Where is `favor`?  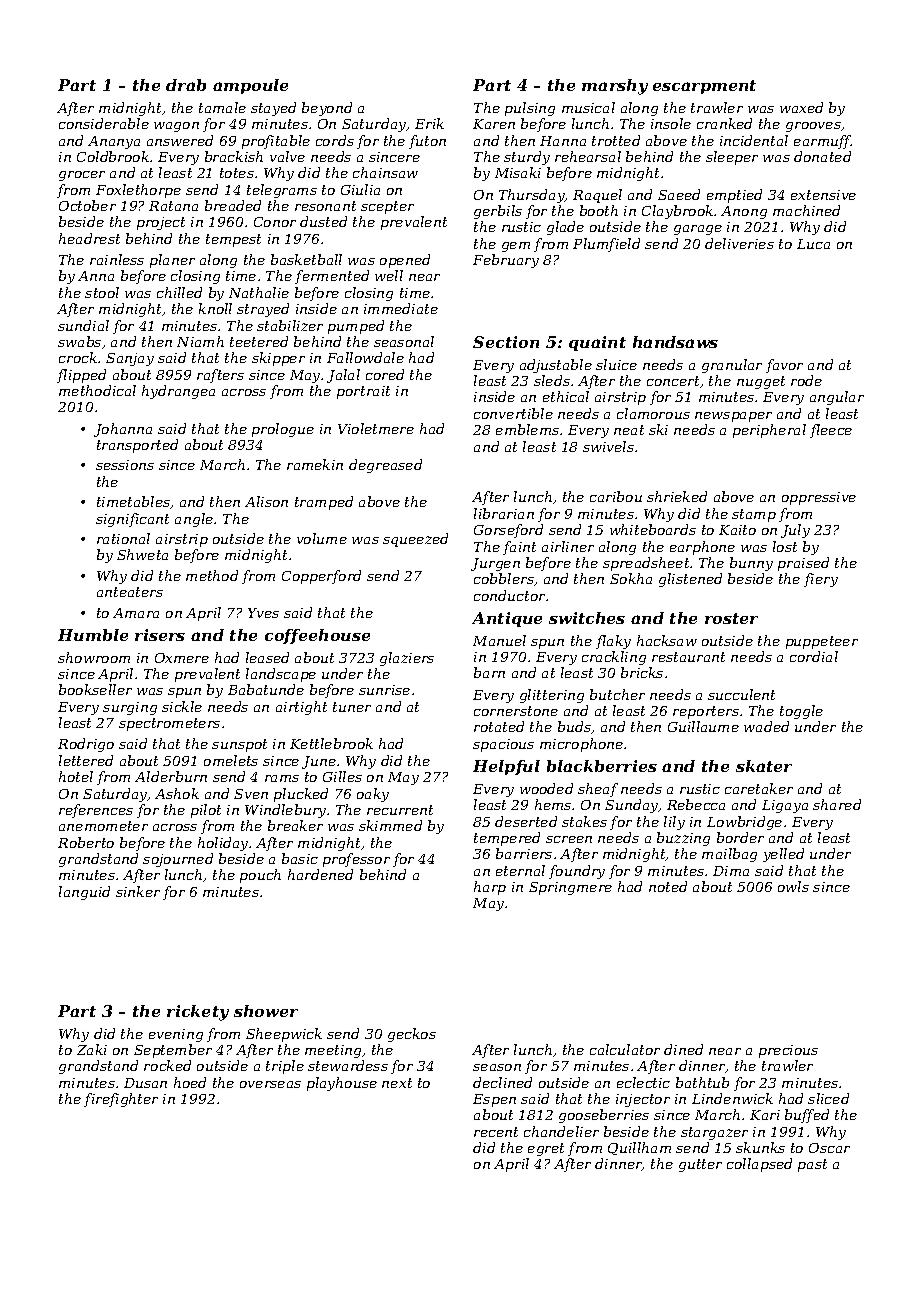
favor is located at coordinates (784, 366).
